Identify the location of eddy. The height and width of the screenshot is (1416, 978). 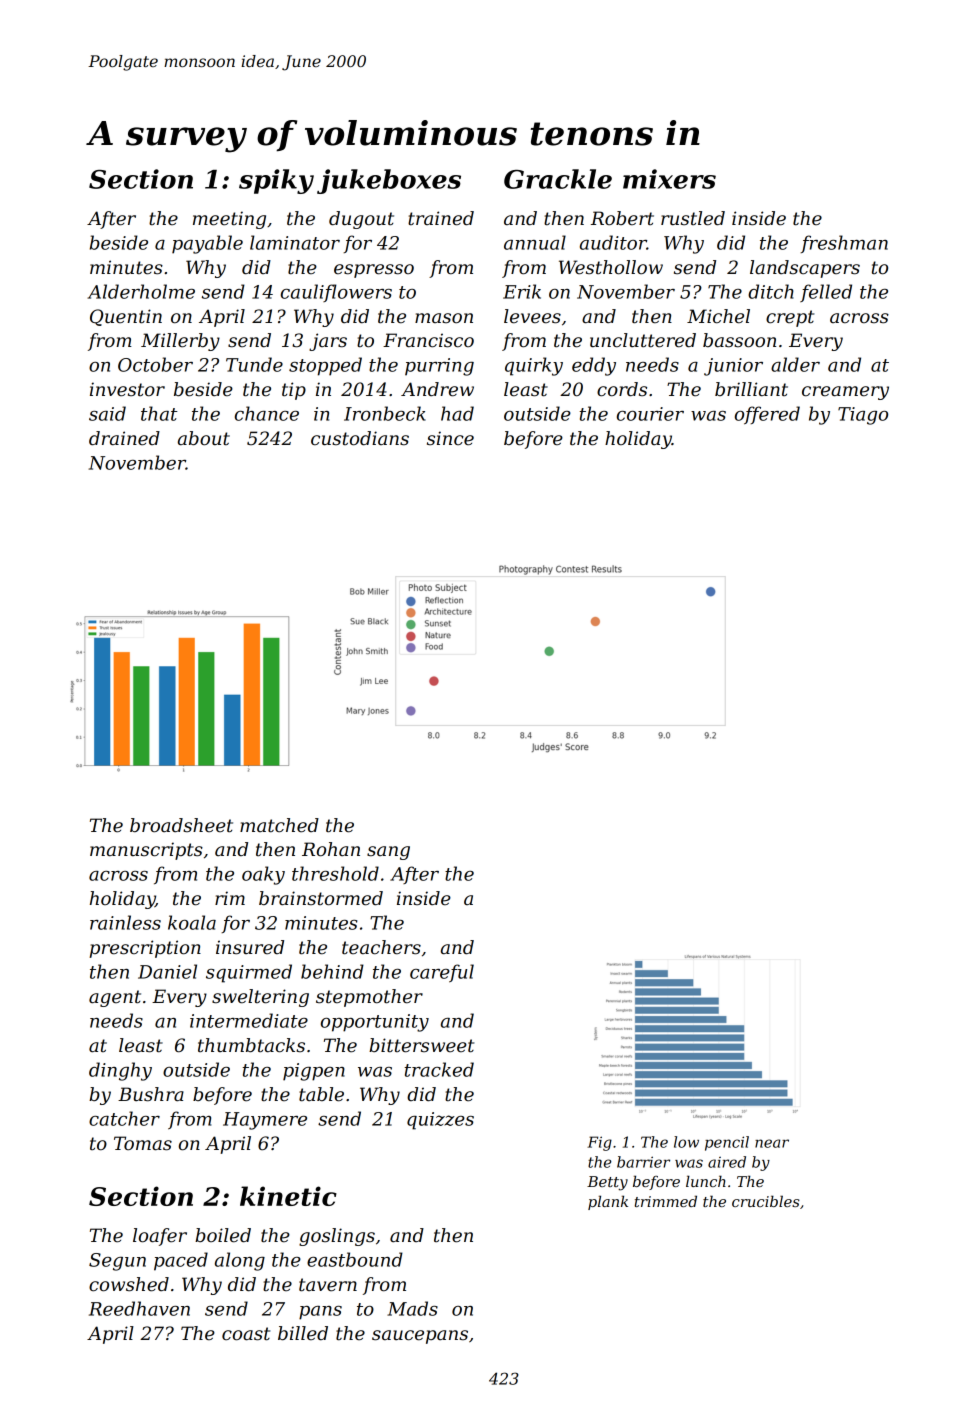
(594, 366).
